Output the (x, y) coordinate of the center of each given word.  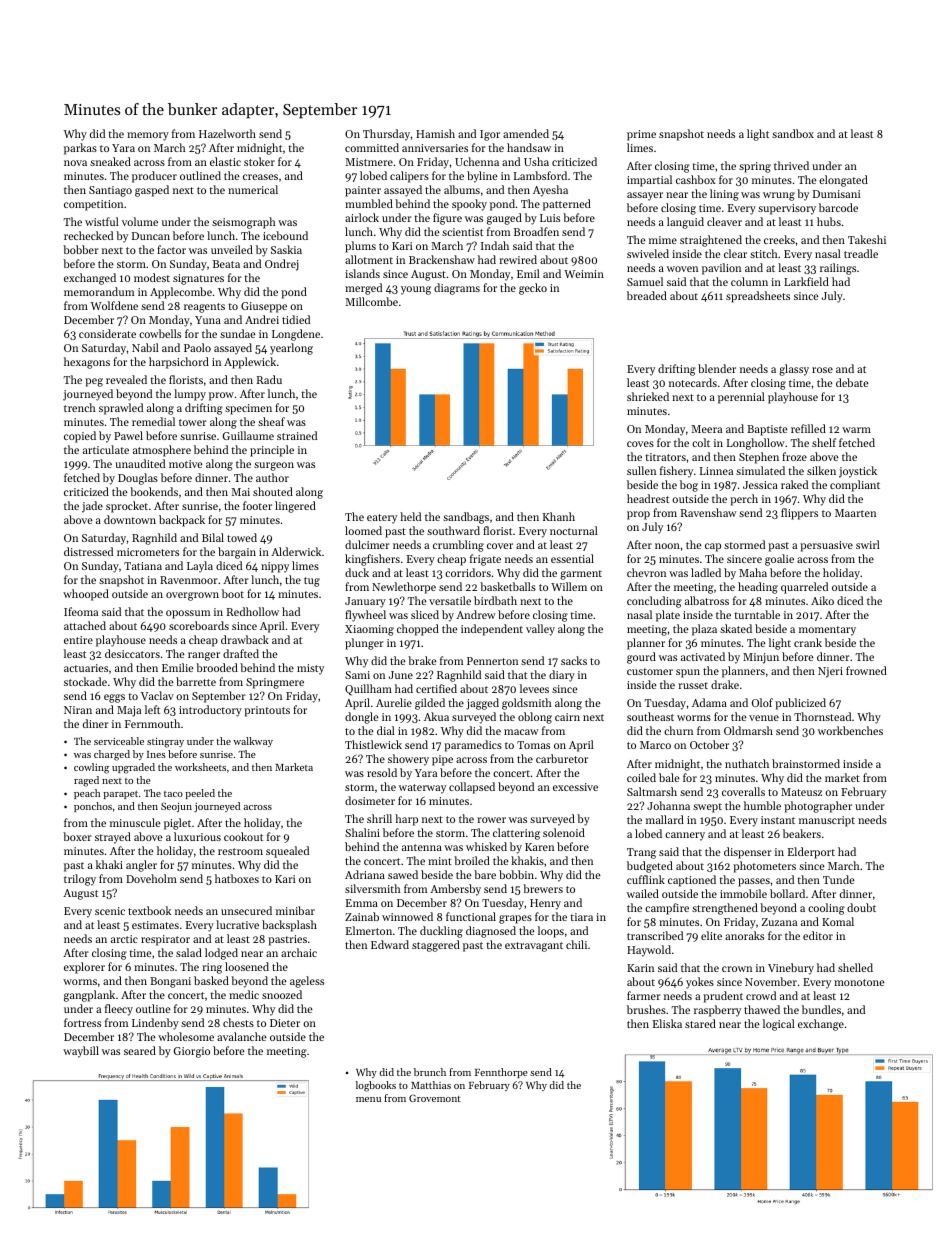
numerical (253, 189)
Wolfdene (114, 305)
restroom (240, 851)
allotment (369, 259)
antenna (422, 847)
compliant (855, 486)
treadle (861, 253)
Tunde (839, 879)
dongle (362, 718)
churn (678, 730)
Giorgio (192, 1052)
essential (572, 558)
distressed (88, 551)
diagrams (457, 289)
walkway (253, 742)
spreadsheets (758, 297)
